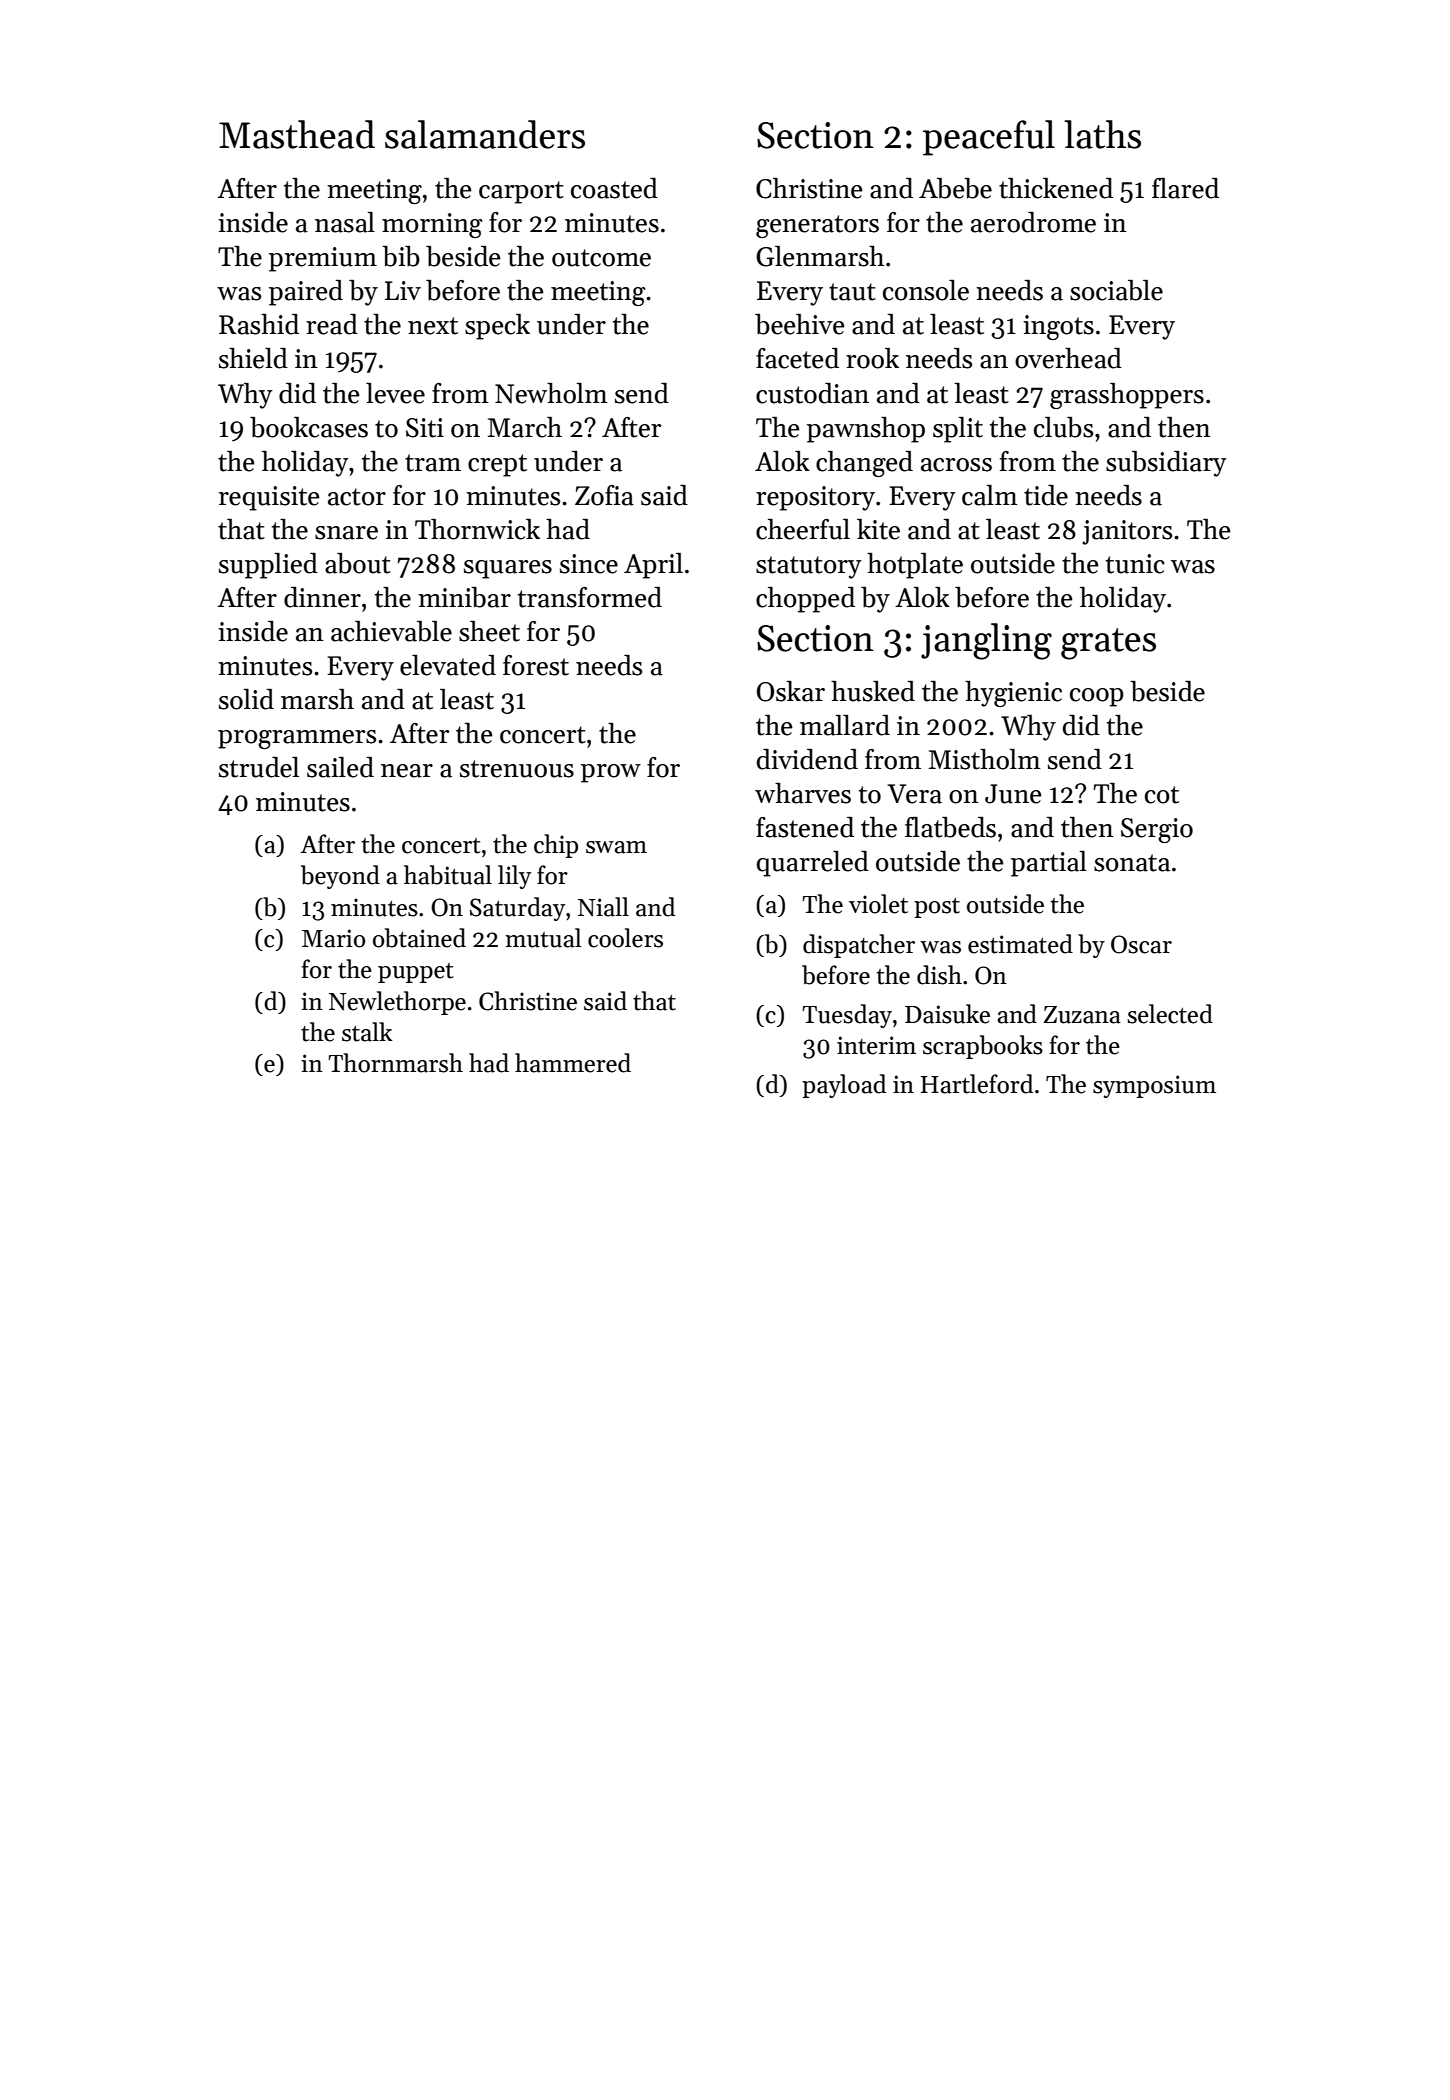 The height and width of the screenshot is (2100, 1450). What do you see at coordinates (1127, 396) in the screenshot?
I see `grasshoppers` at bounding box center [1127, 396].
